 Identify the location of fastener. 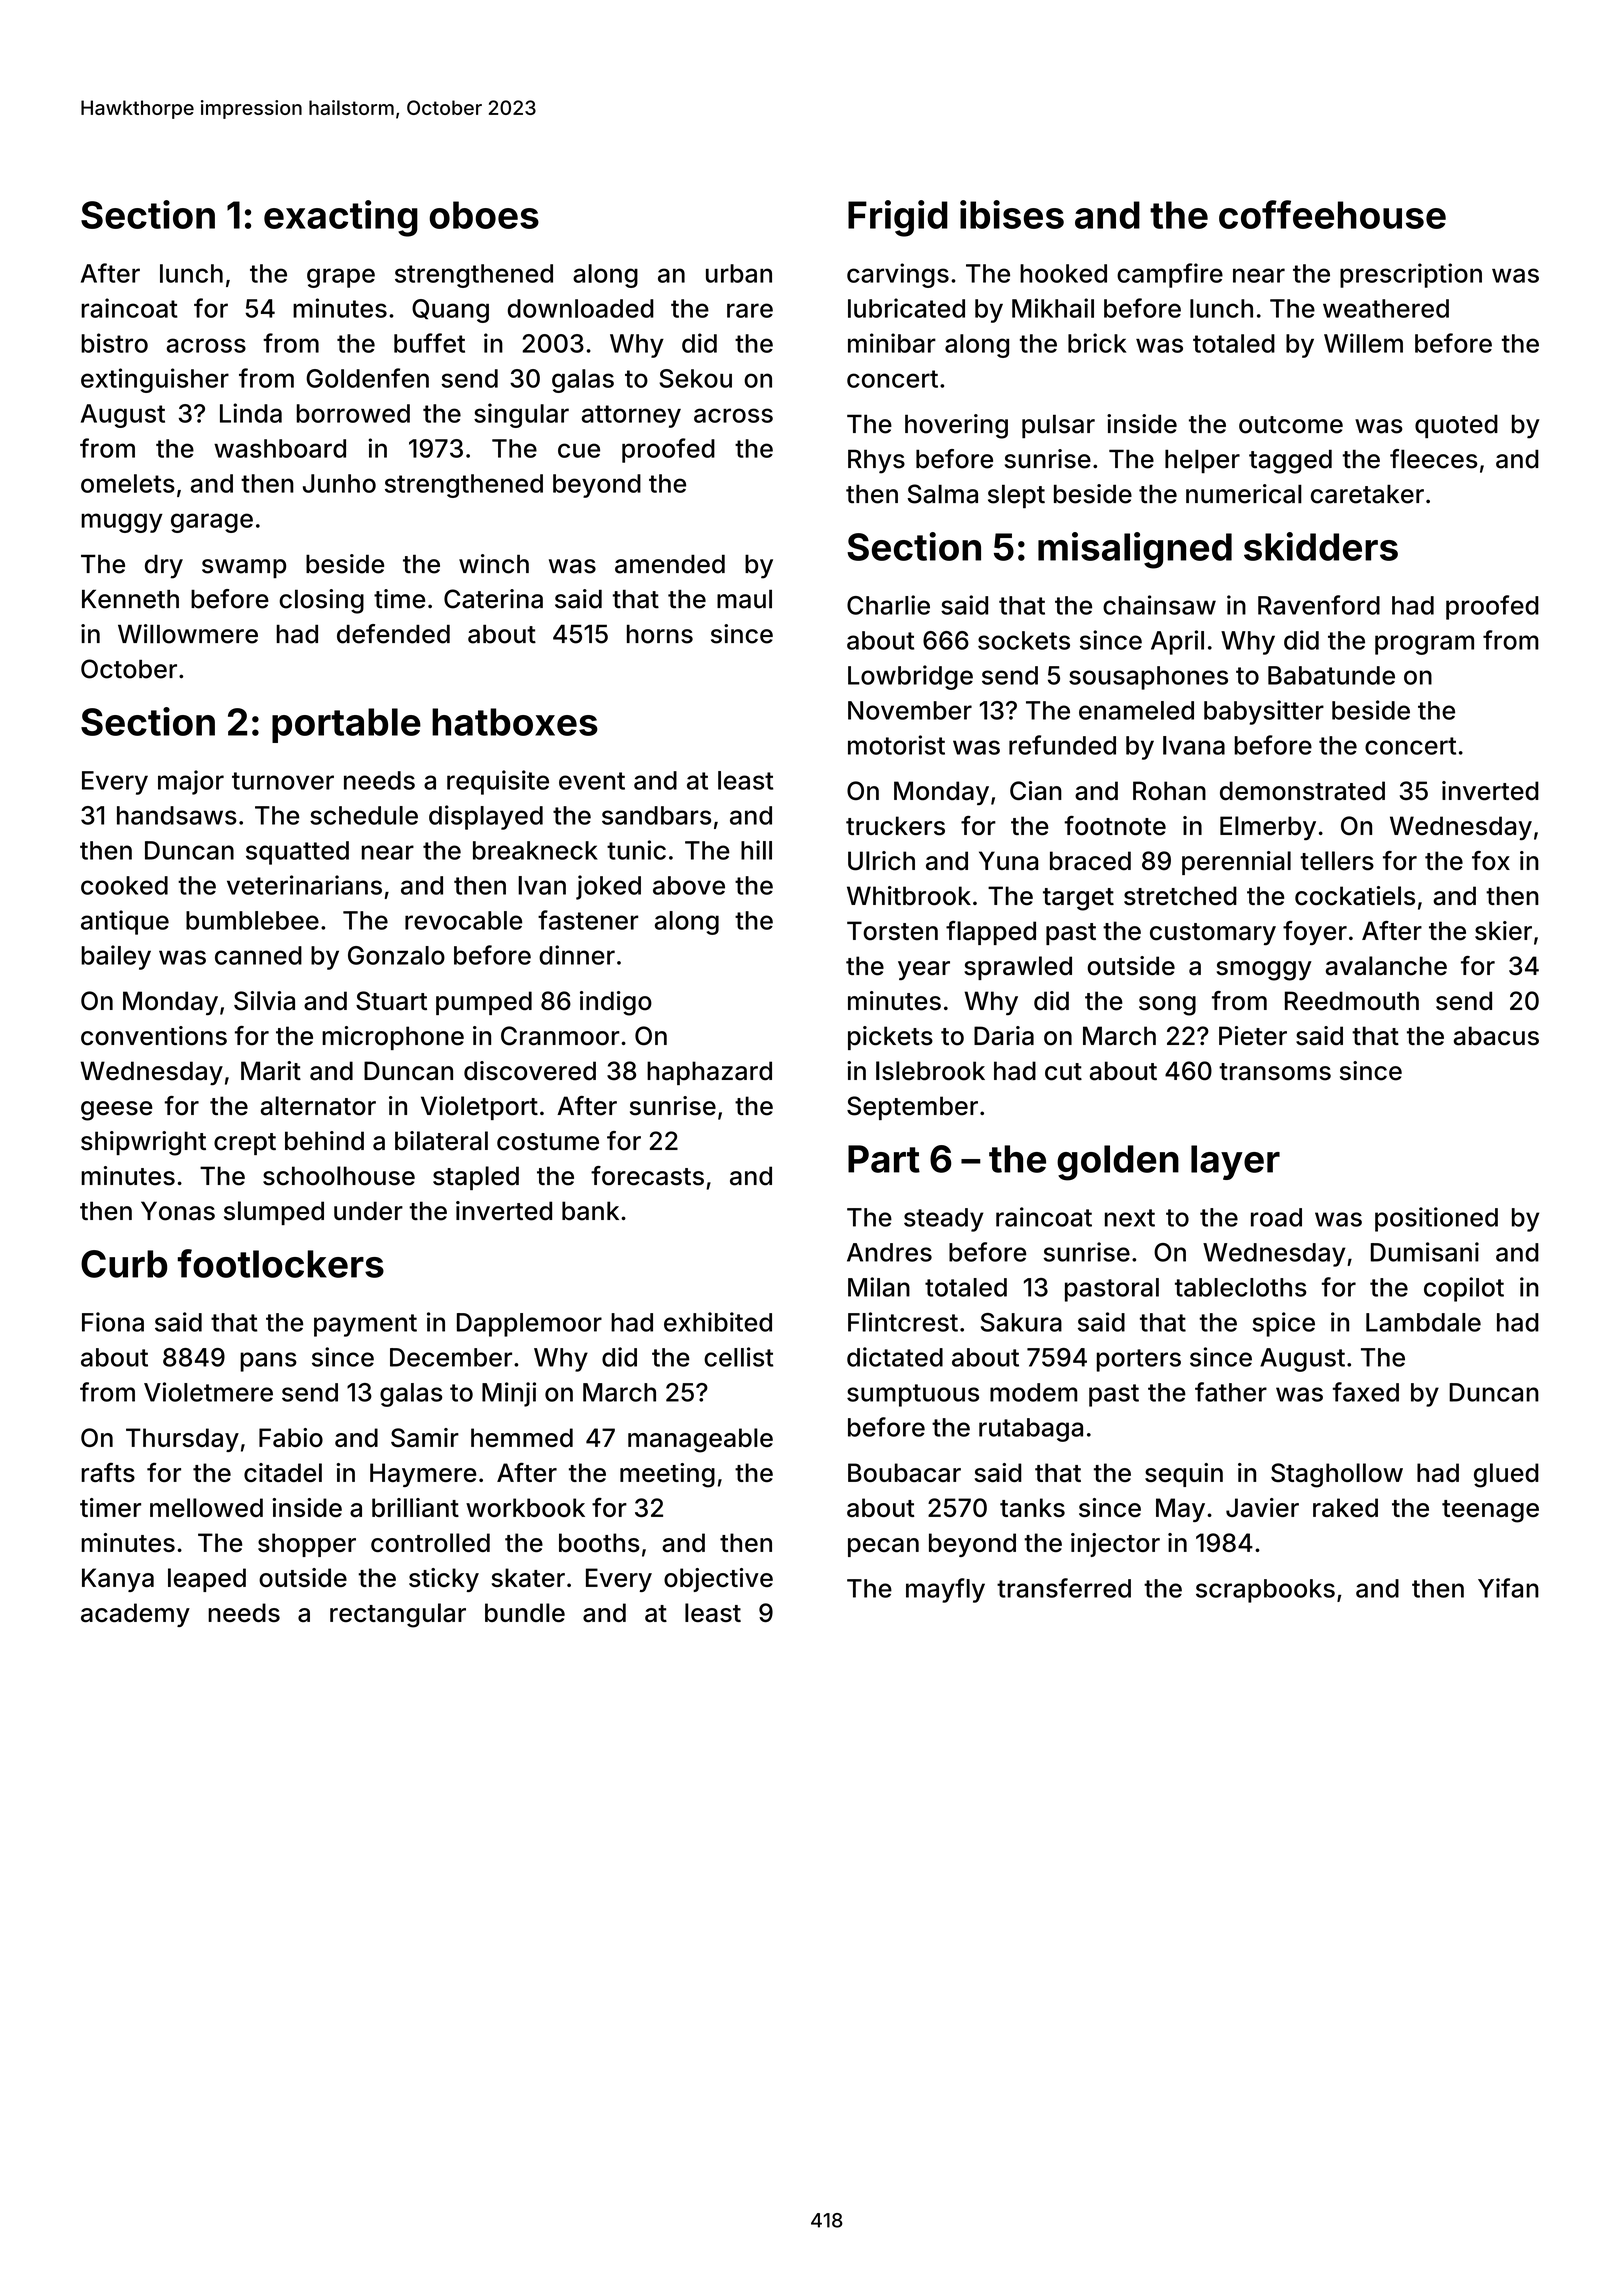
(588, 920).
